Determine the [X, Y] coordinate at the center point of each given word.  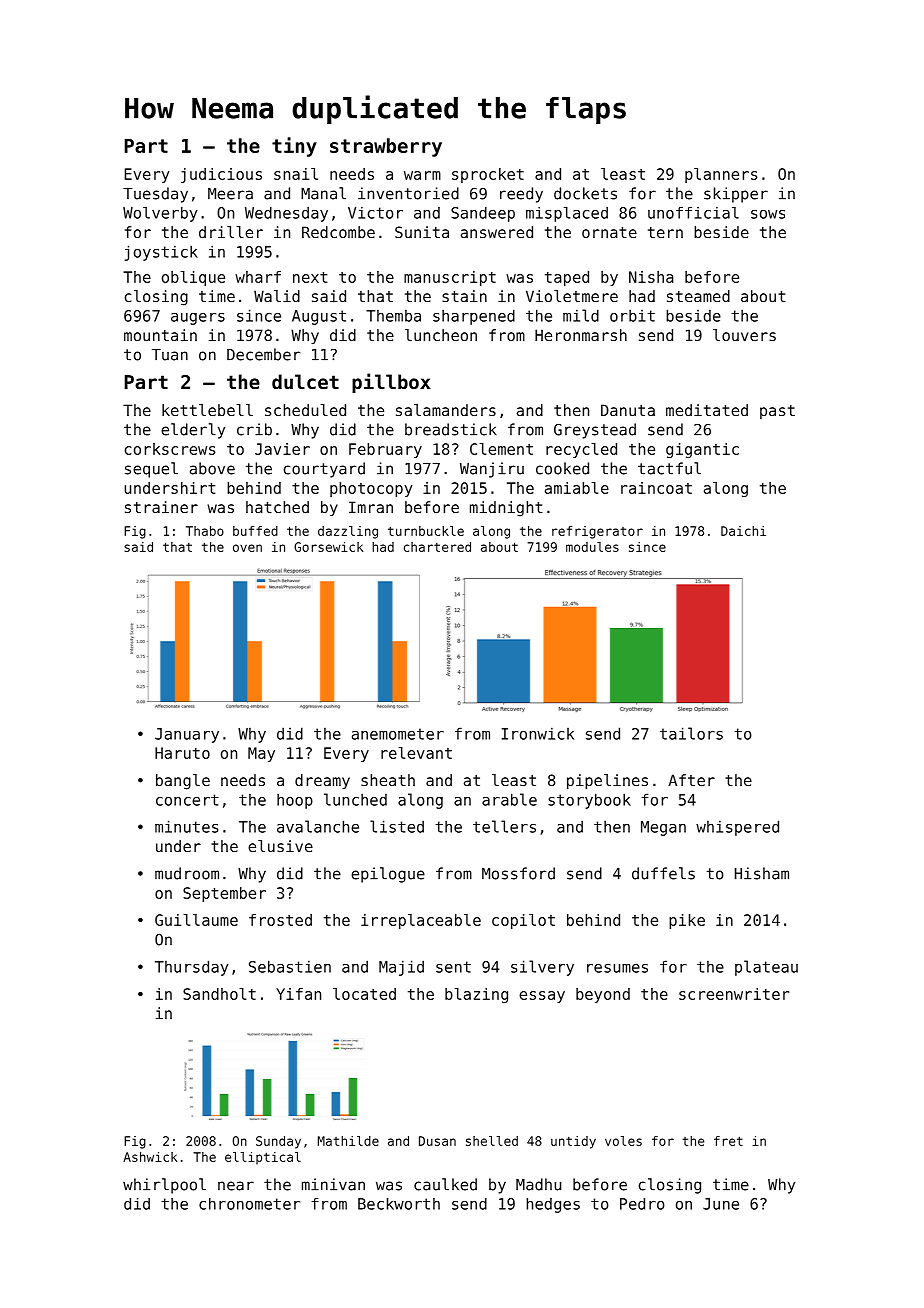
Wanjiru [492, 470]
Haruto [182, 753]
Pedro [642, 1204]
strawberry [386, 147]
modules [592, 547]
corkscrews [169, 449]
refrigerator [597, 532]
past [777, 412]
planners [721, 175]
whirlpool [164, 1186]
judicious [221, 175]
